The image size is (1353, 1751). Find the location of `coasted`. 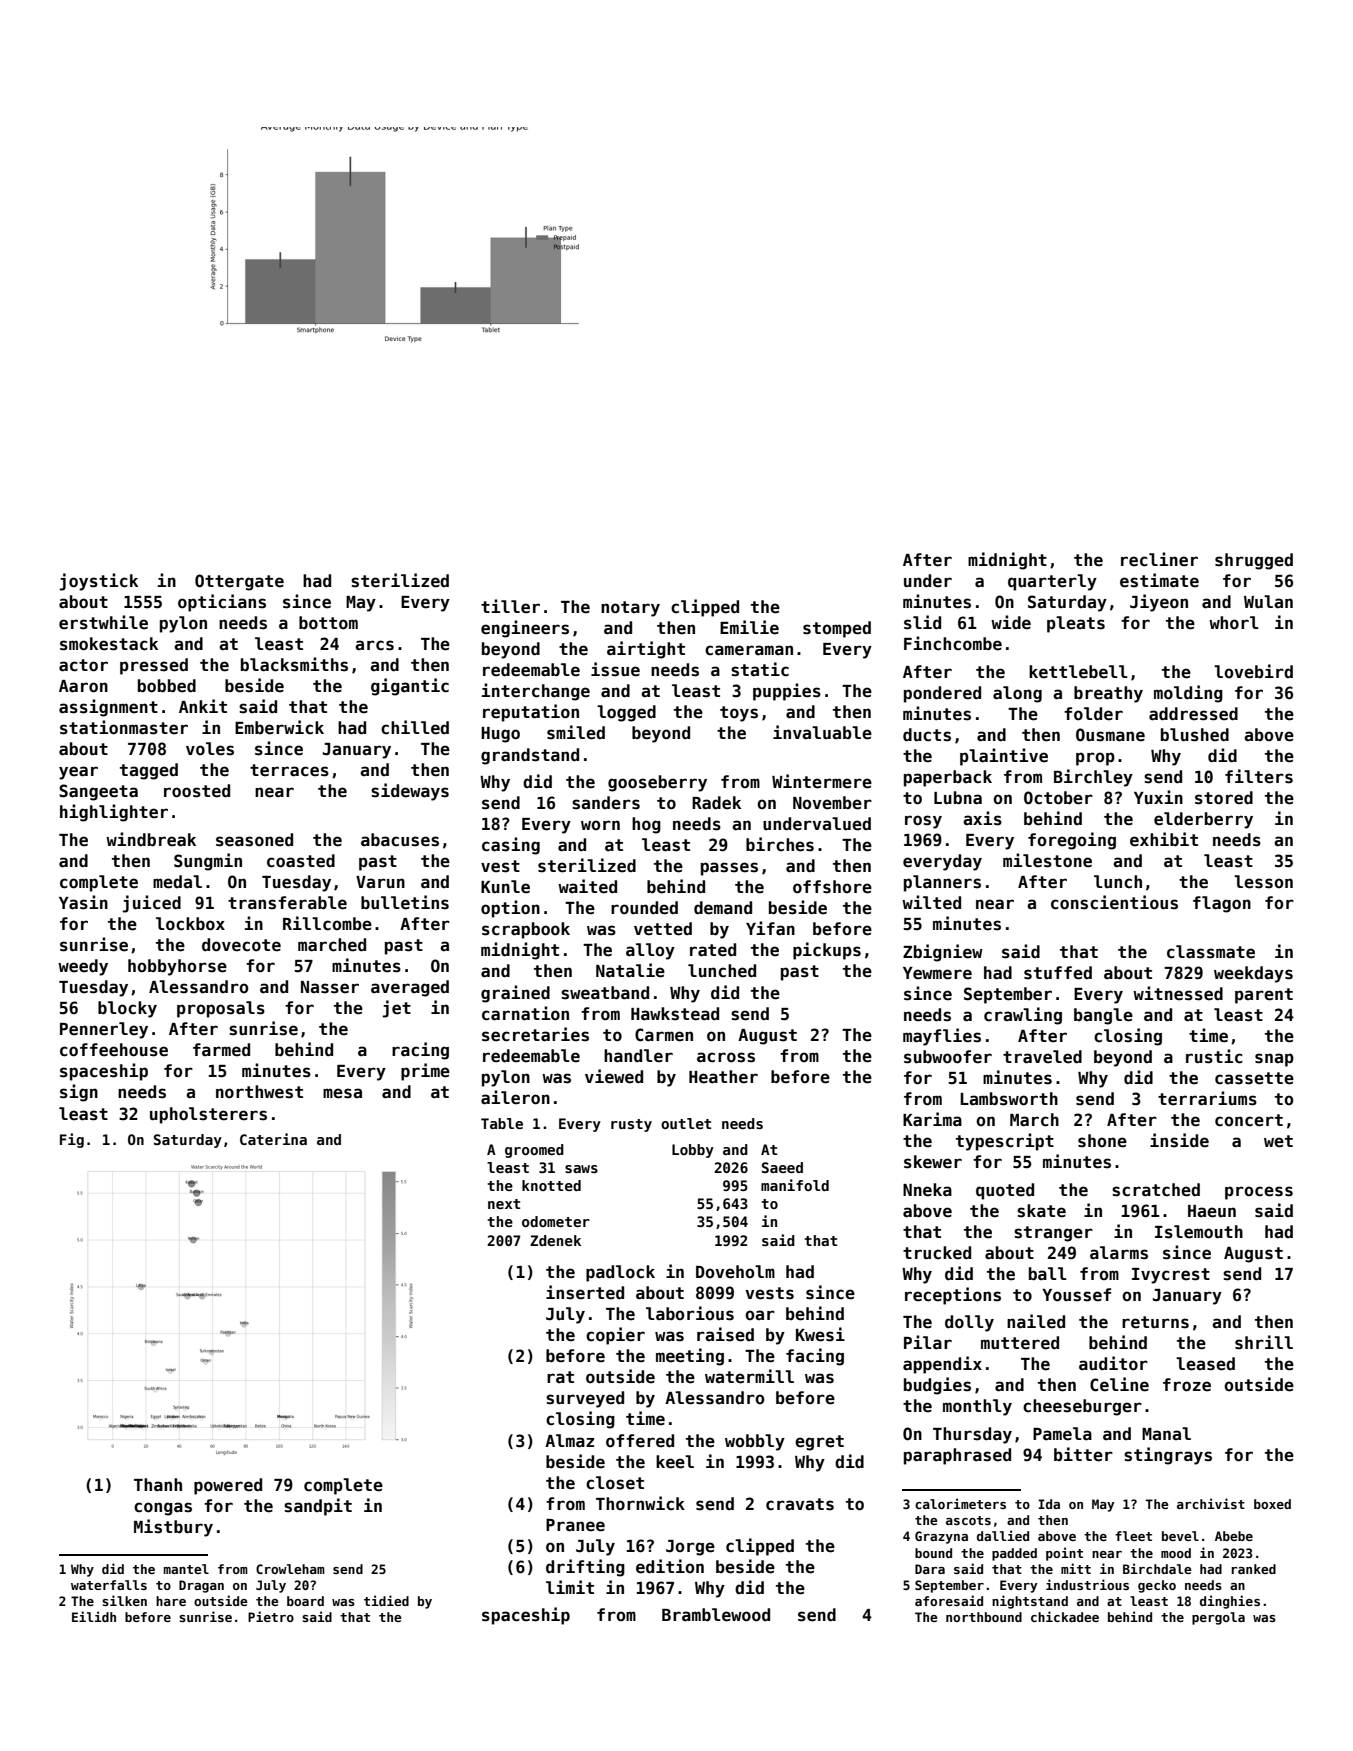

coasted is located at coordinates (301, 861).
